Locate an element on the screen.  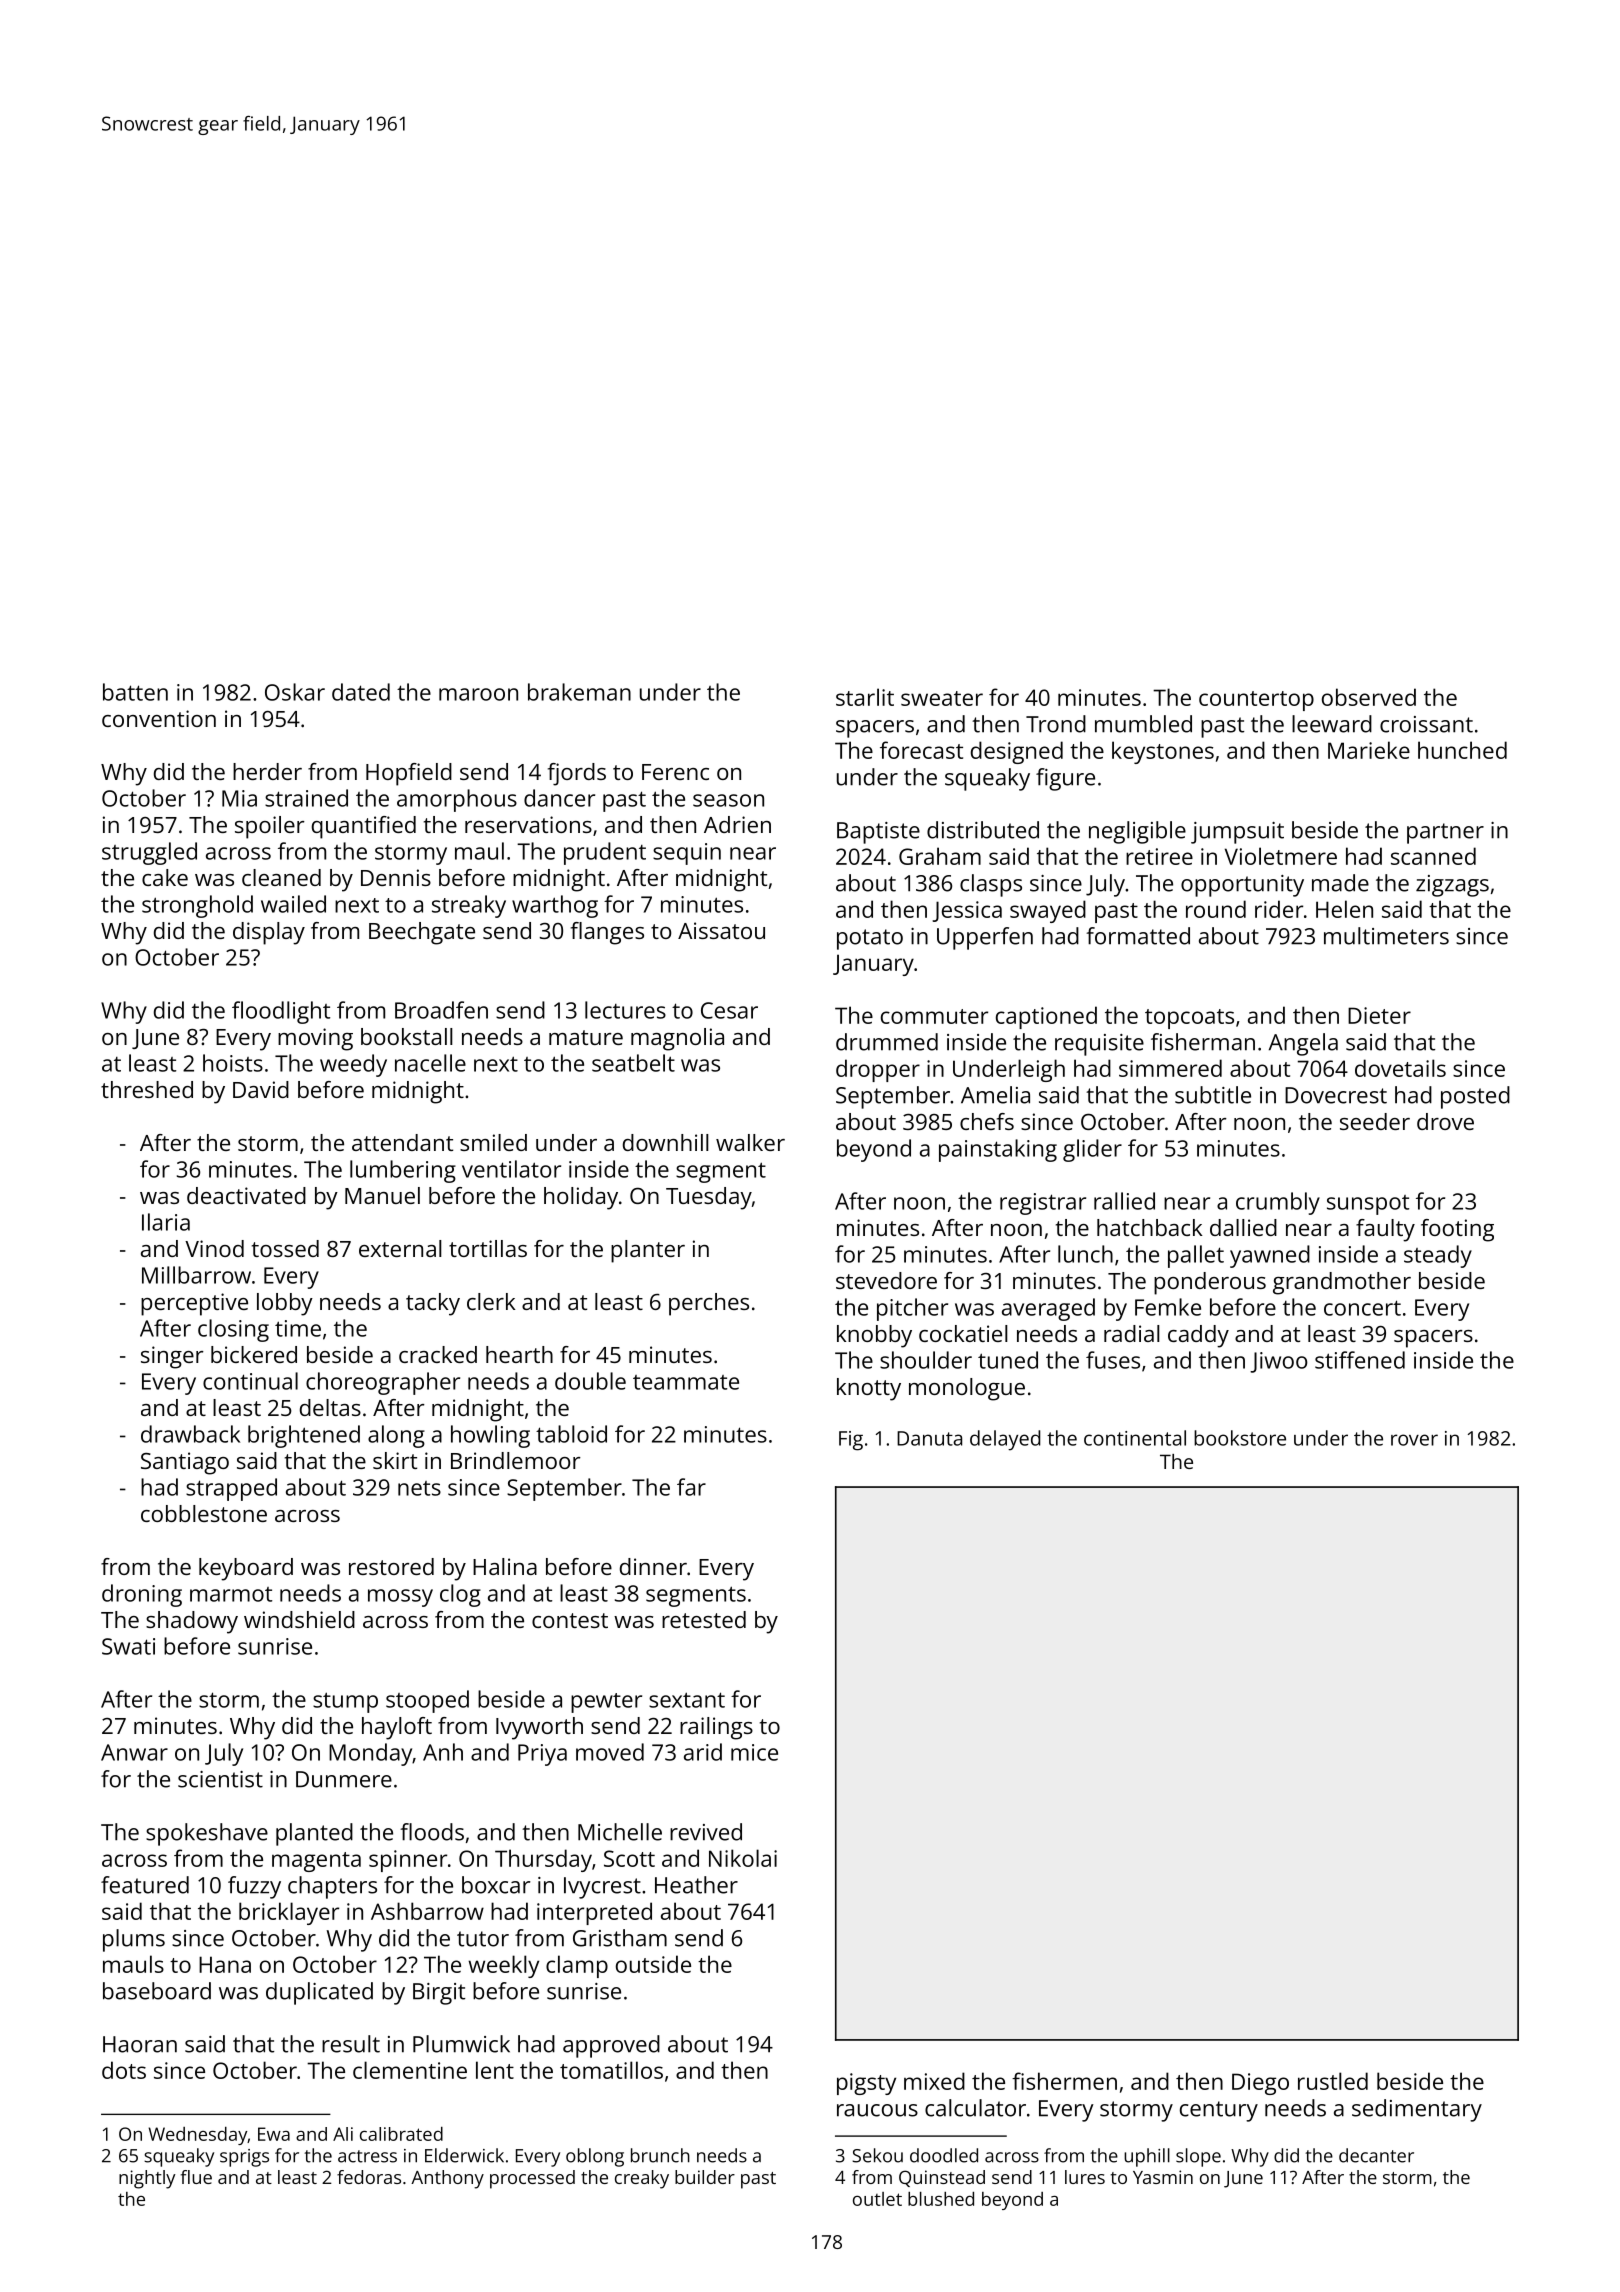
threshed is located at coordinates (147, 1089).
